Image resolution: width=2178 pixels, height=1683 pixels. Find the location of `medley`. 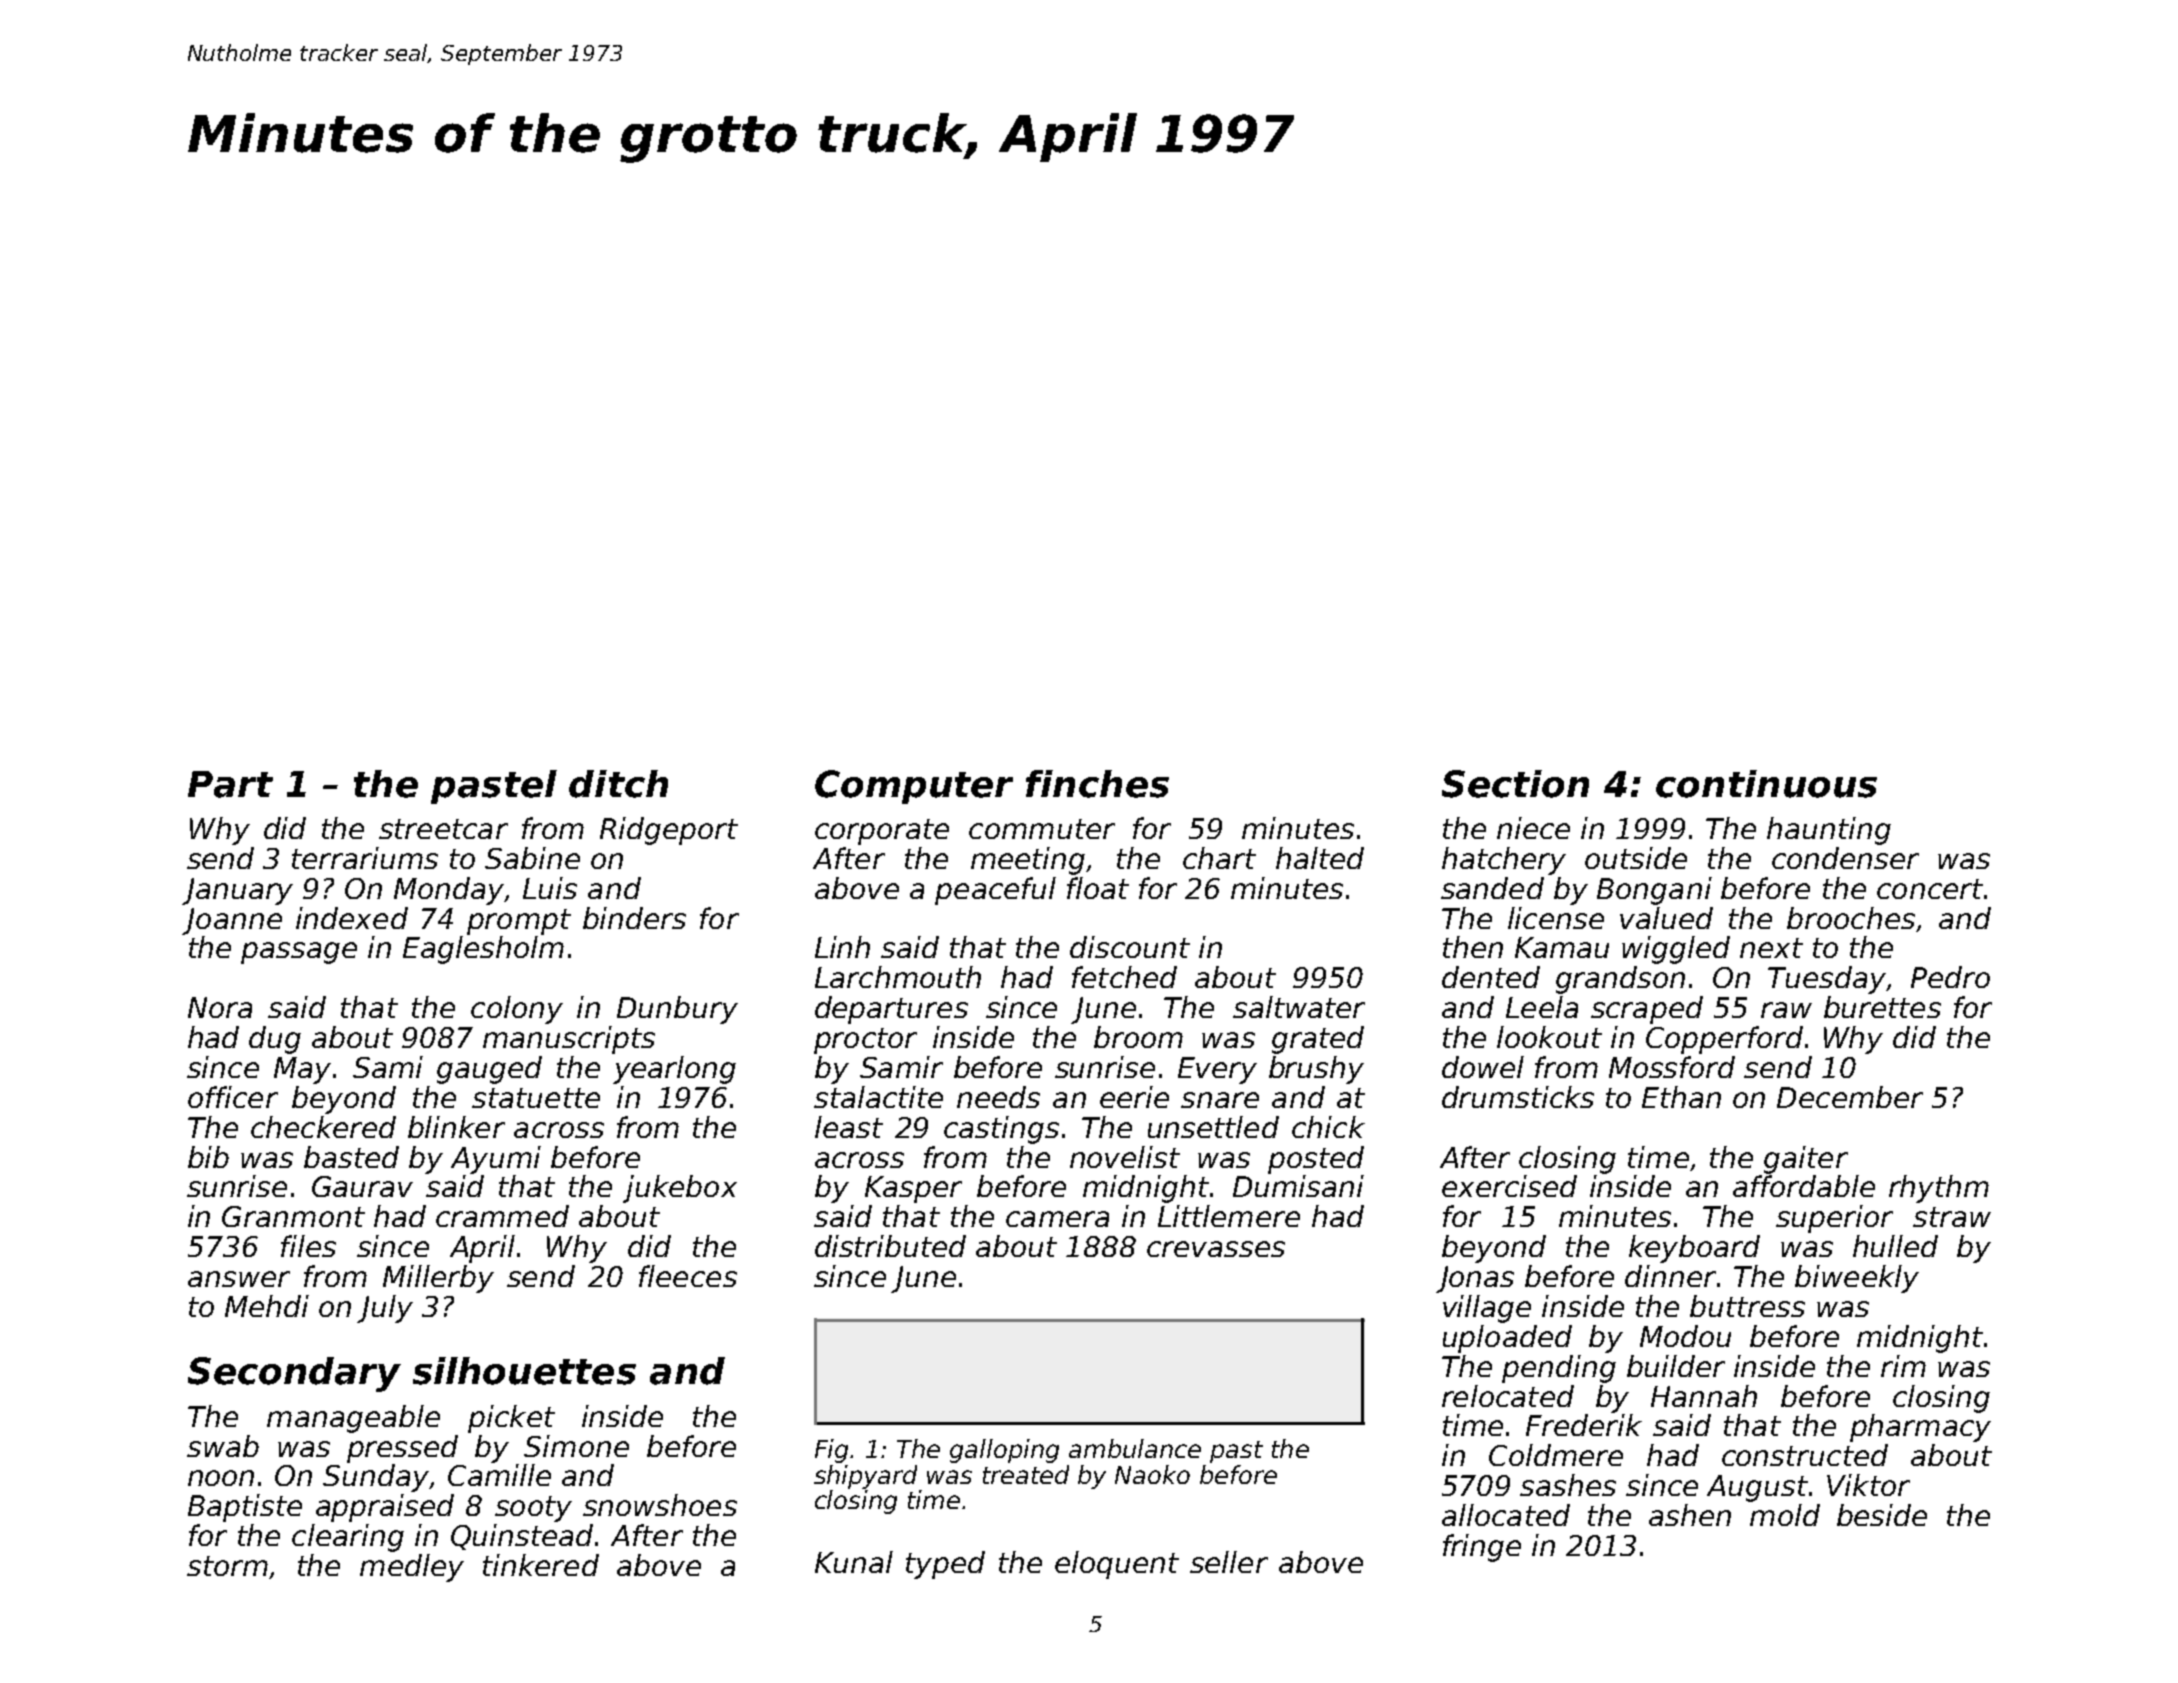

medley is located at coordinates (412, 1568).
